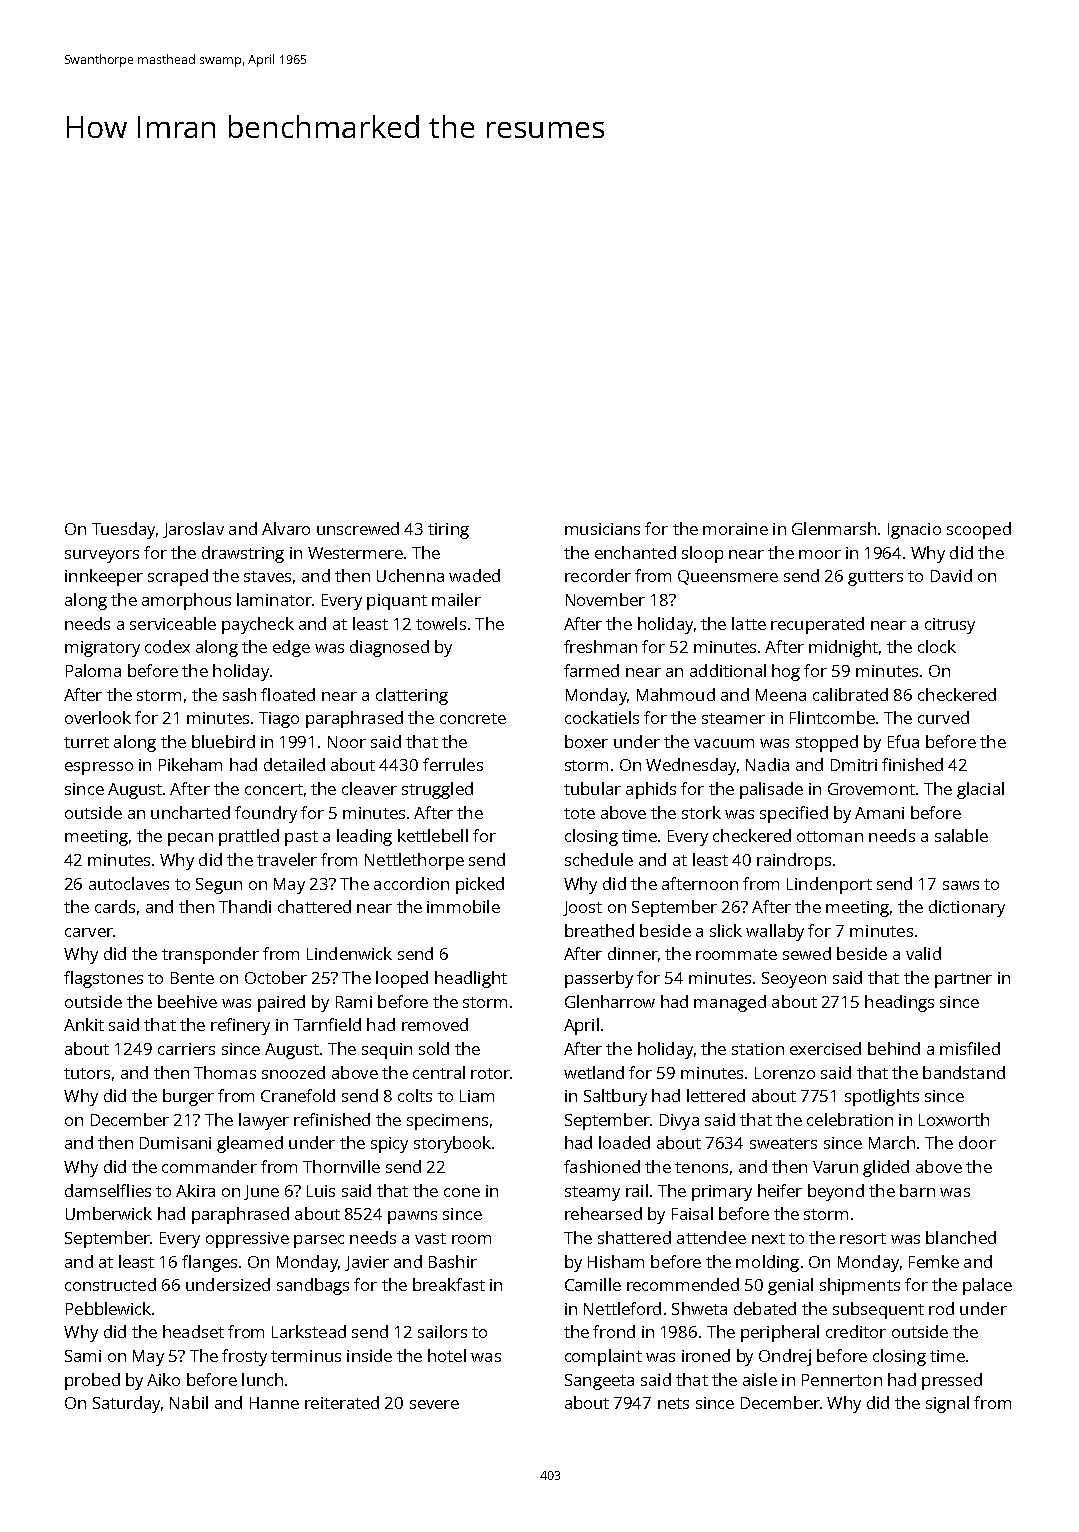 This screenshot has width=1079, height=1532. Describe the element at coordinates (126, 1404) in the screenshot. I see `Saturday` at that location.
